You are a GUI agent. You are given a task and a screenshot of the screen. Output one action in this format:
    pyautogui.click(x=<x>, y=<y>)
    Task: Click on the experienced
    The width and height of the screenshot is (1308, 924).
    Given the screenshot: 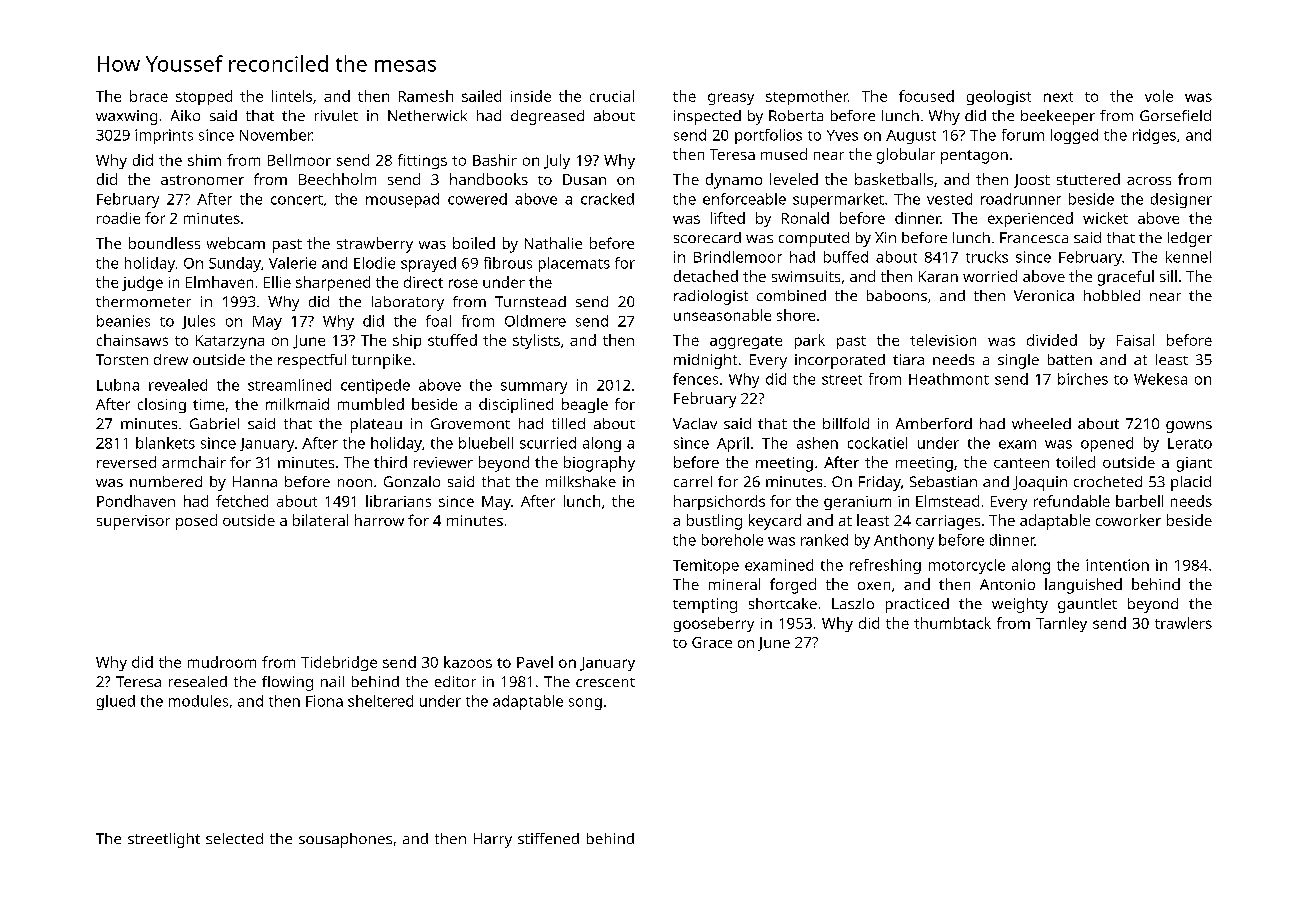 What is the action you would take?
    pyautogui.click(x=1030, y=219)
